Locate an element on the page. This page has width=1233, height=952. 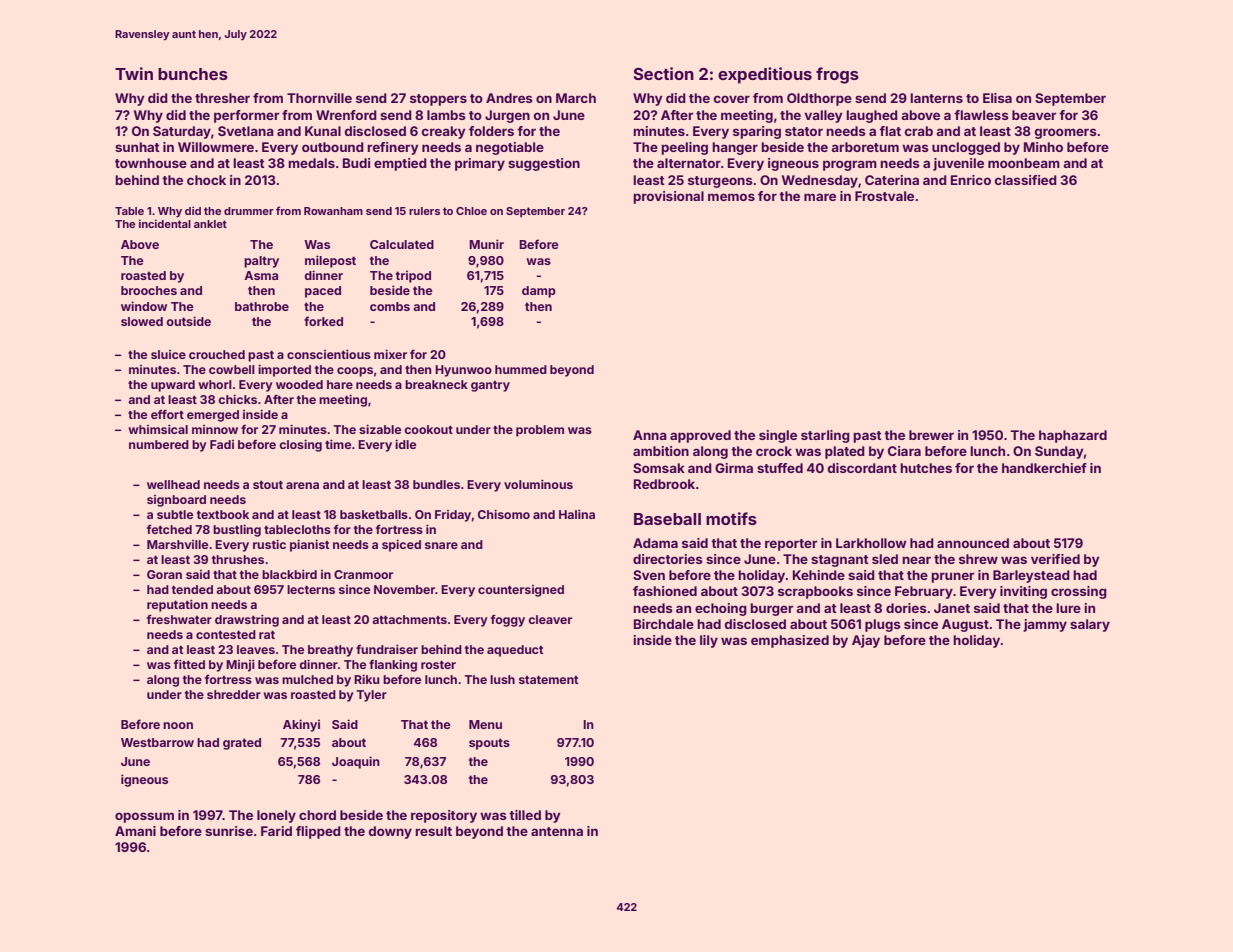
Elisa is located at coordinates (997, 98).
